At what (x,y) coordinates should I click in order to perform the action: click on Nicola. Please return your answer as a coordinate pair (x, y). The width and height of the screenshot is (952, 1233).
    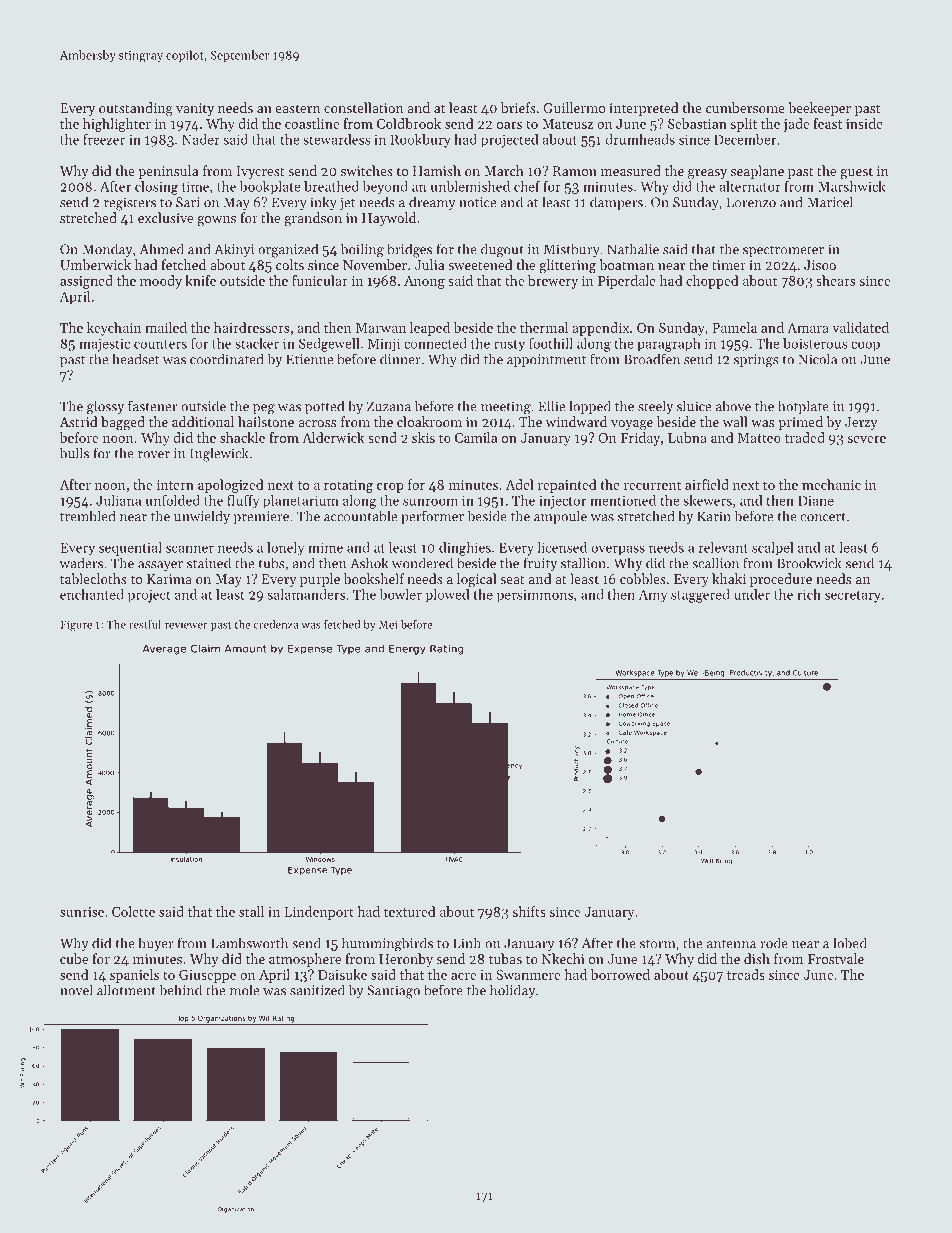
    Looking at the image, I should click on (817, 359).
